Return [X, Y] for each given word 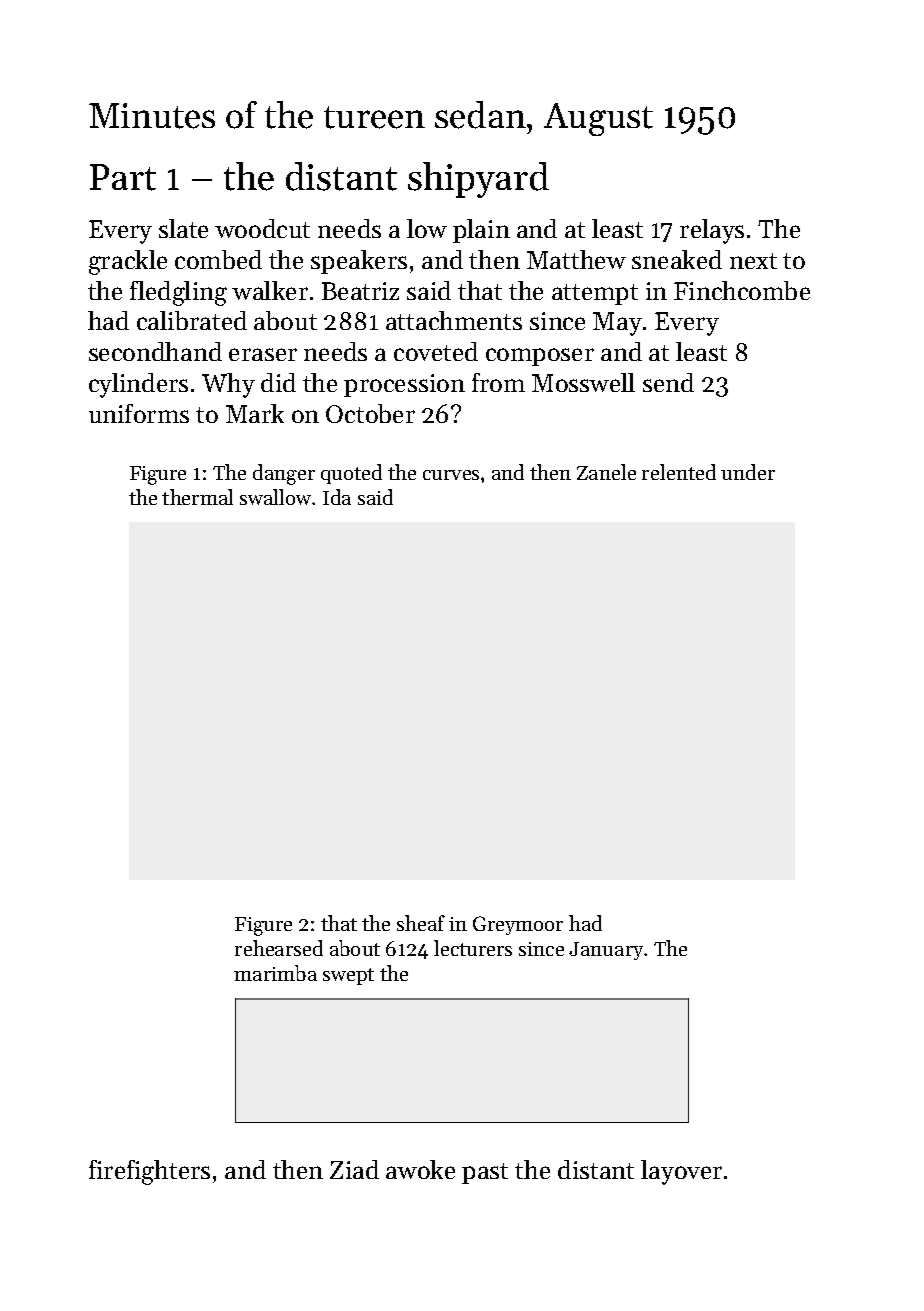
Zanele [606, 472]
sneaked [677, 259]
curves [451, 475]
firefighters [149, 1172]
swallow [275, 497]
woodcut [262, 228]
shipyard [478, 180]
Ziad [354, 1169]
